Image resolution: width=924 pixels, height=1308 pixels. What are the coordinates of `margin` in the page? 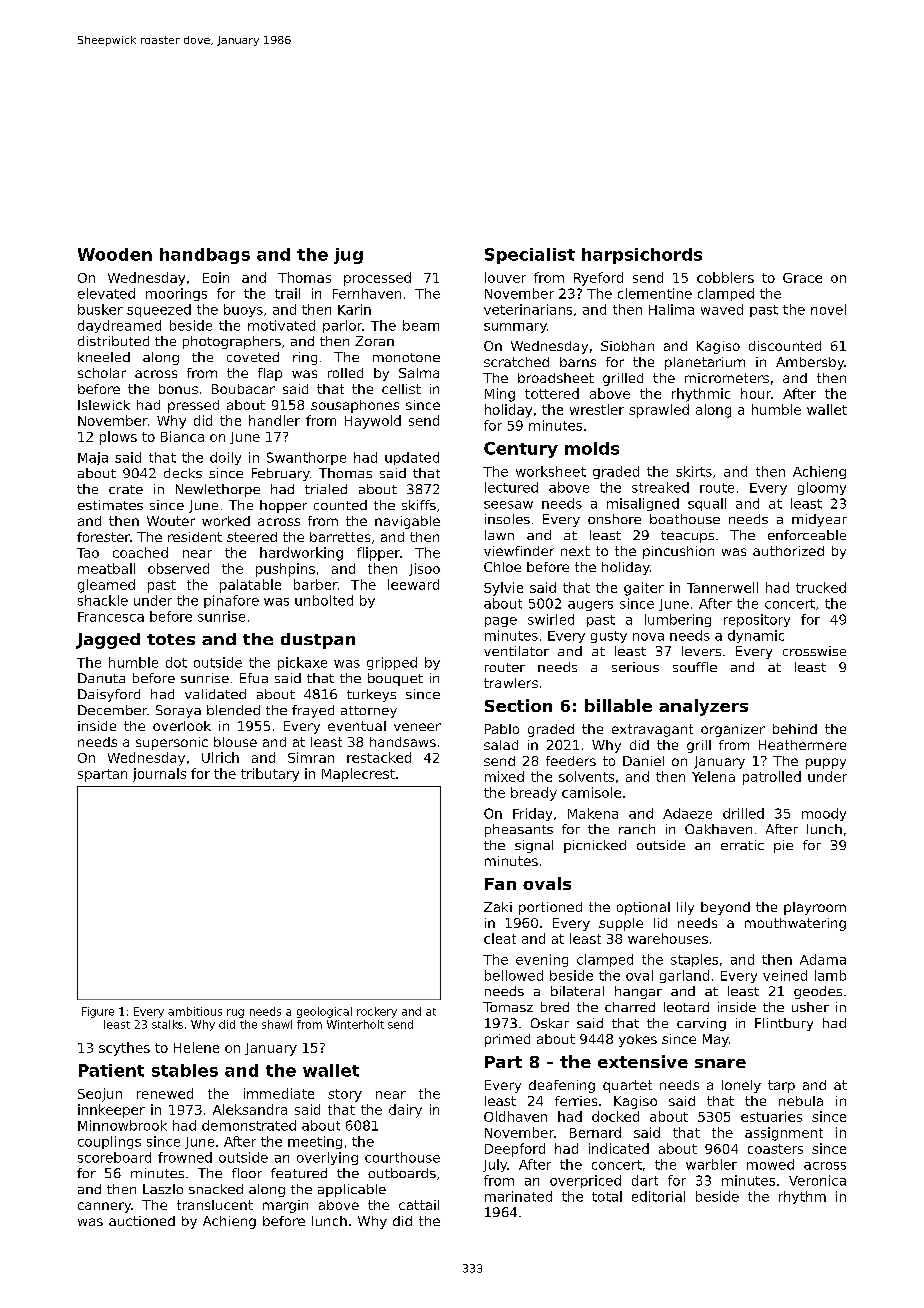 It's located at (285, 1206).
